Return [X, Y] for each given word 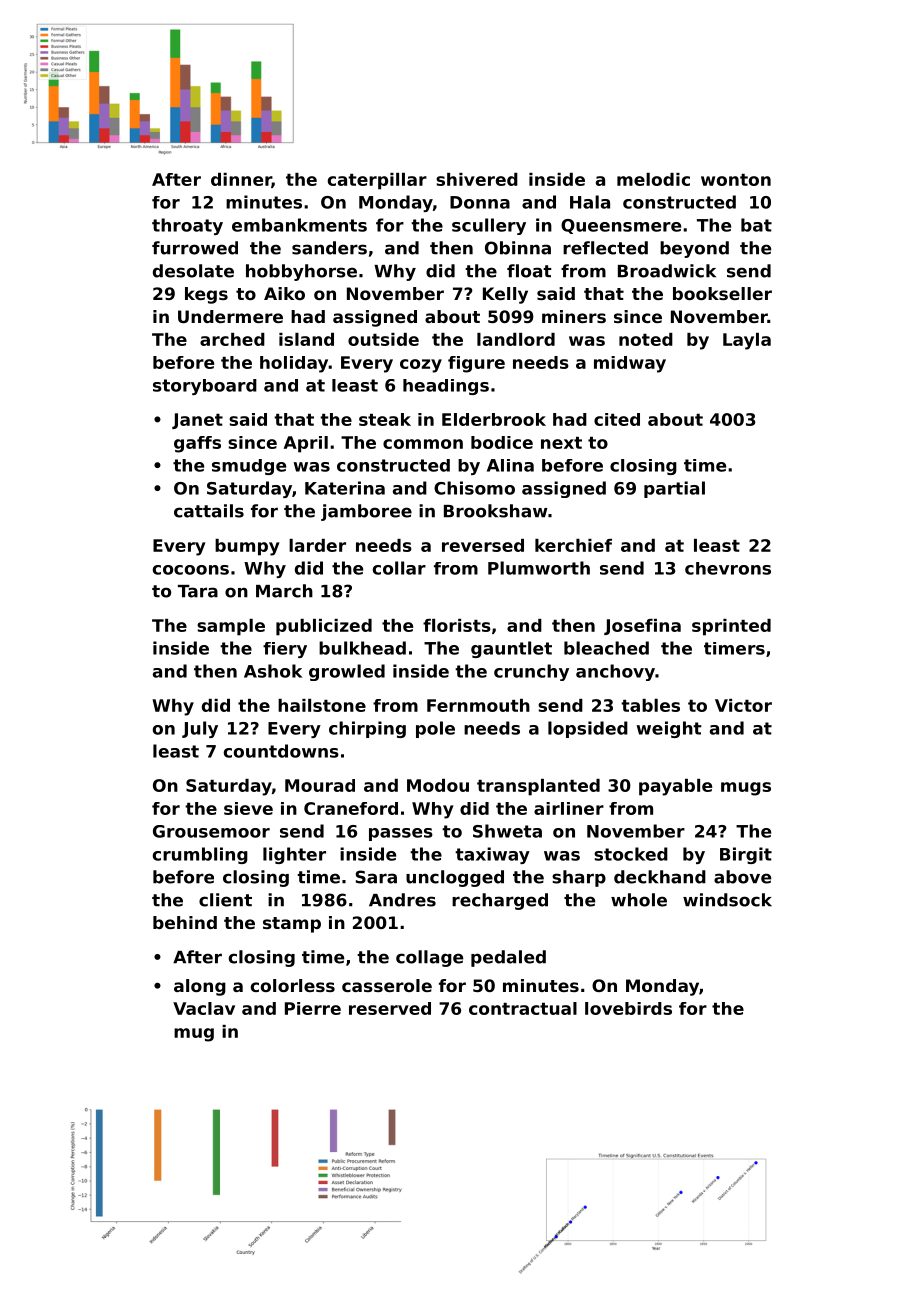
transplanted [538, 787]
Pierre [313, 1008]
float [529, 271]
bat [756, 225]
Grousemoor [211, 831]
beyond [694, 249]
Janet [197, 421]
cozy [421, 366]
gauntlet [511, 649]
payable [675, 787]
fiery [285, 650]
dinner [241, 180]
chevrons [728, 568]
